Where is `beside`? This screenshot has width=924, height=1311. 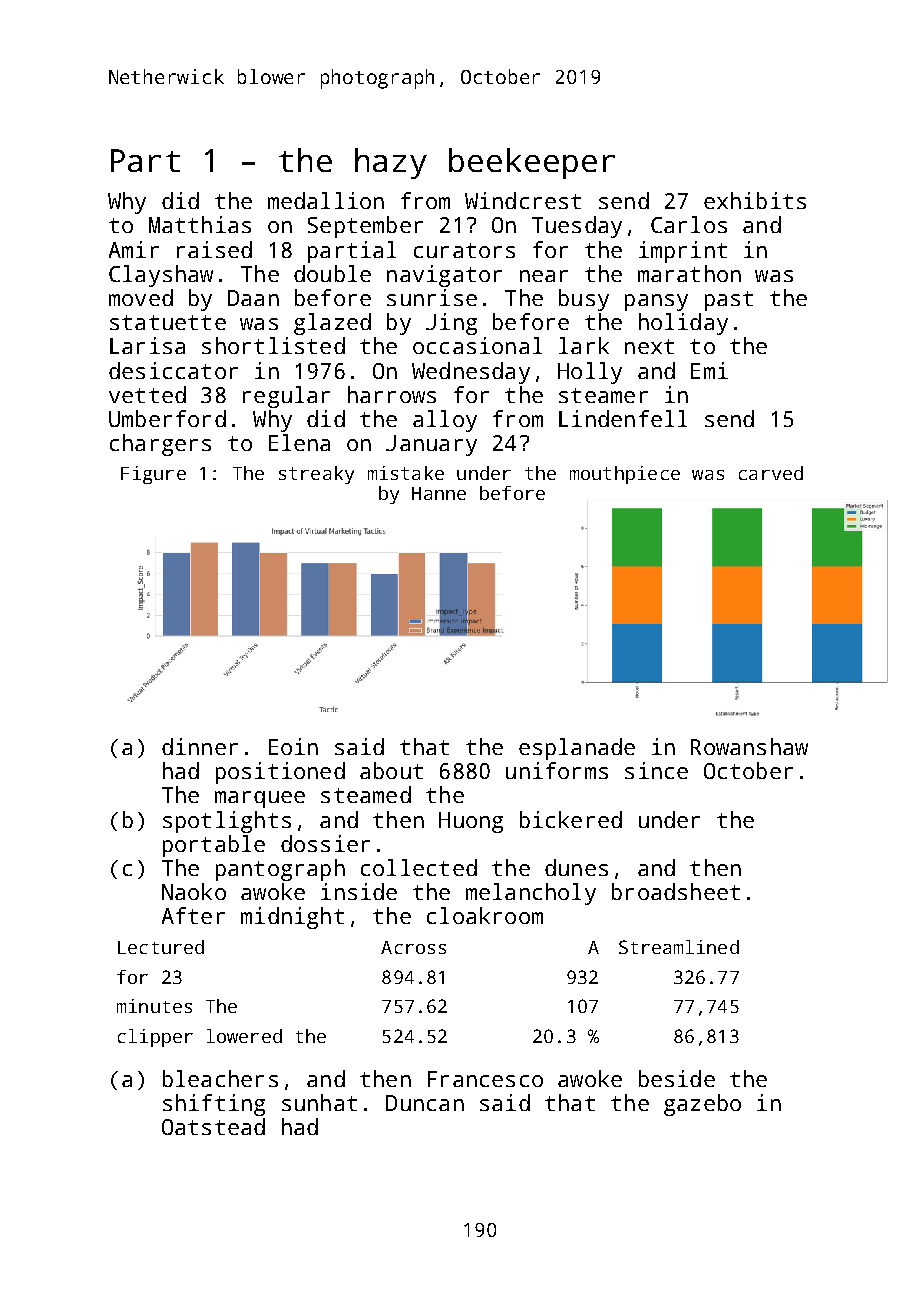 beside is located at coordinates (677, 1078).
